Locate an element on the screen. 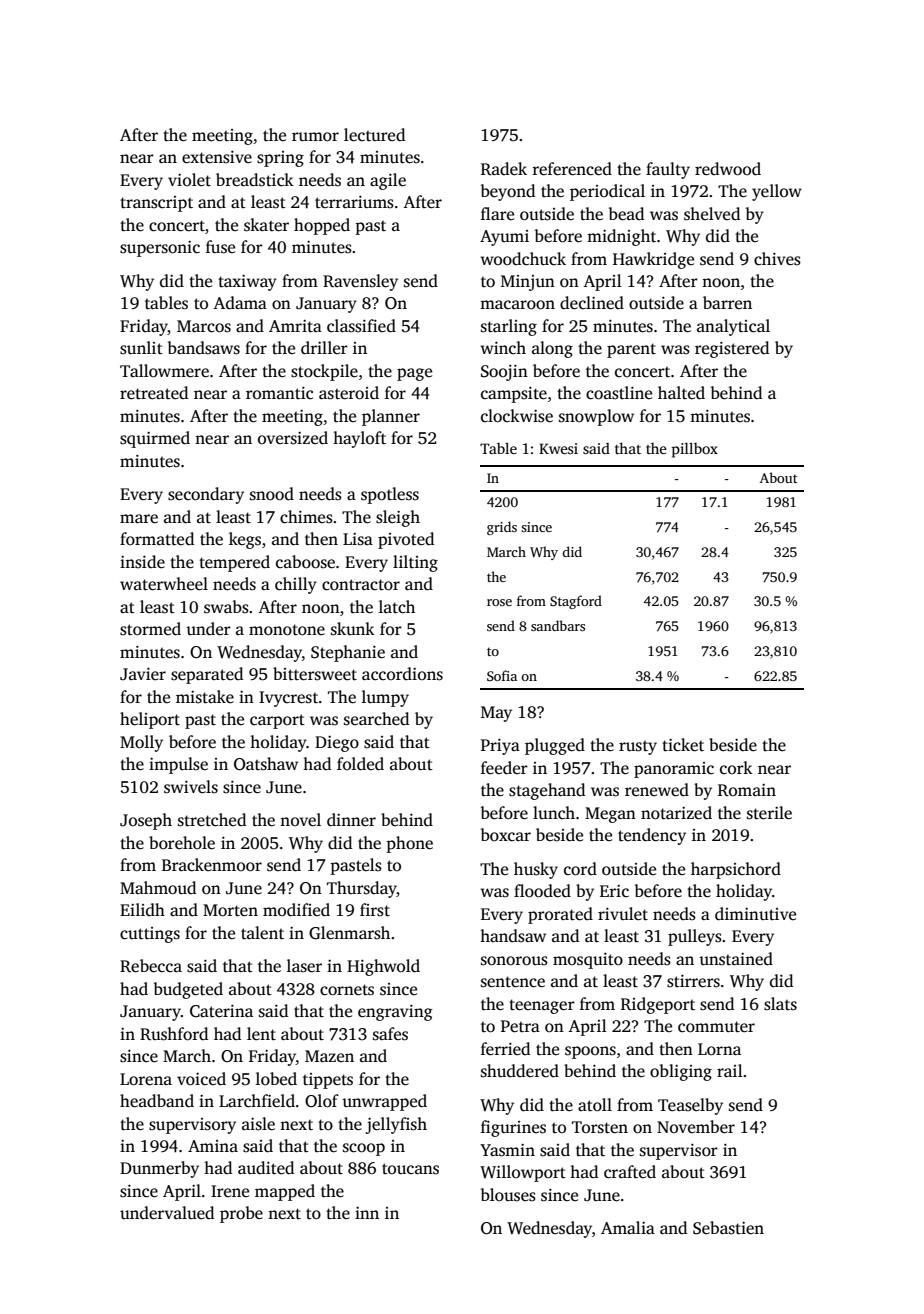  Sofia is located at coordinates (502, 675).
